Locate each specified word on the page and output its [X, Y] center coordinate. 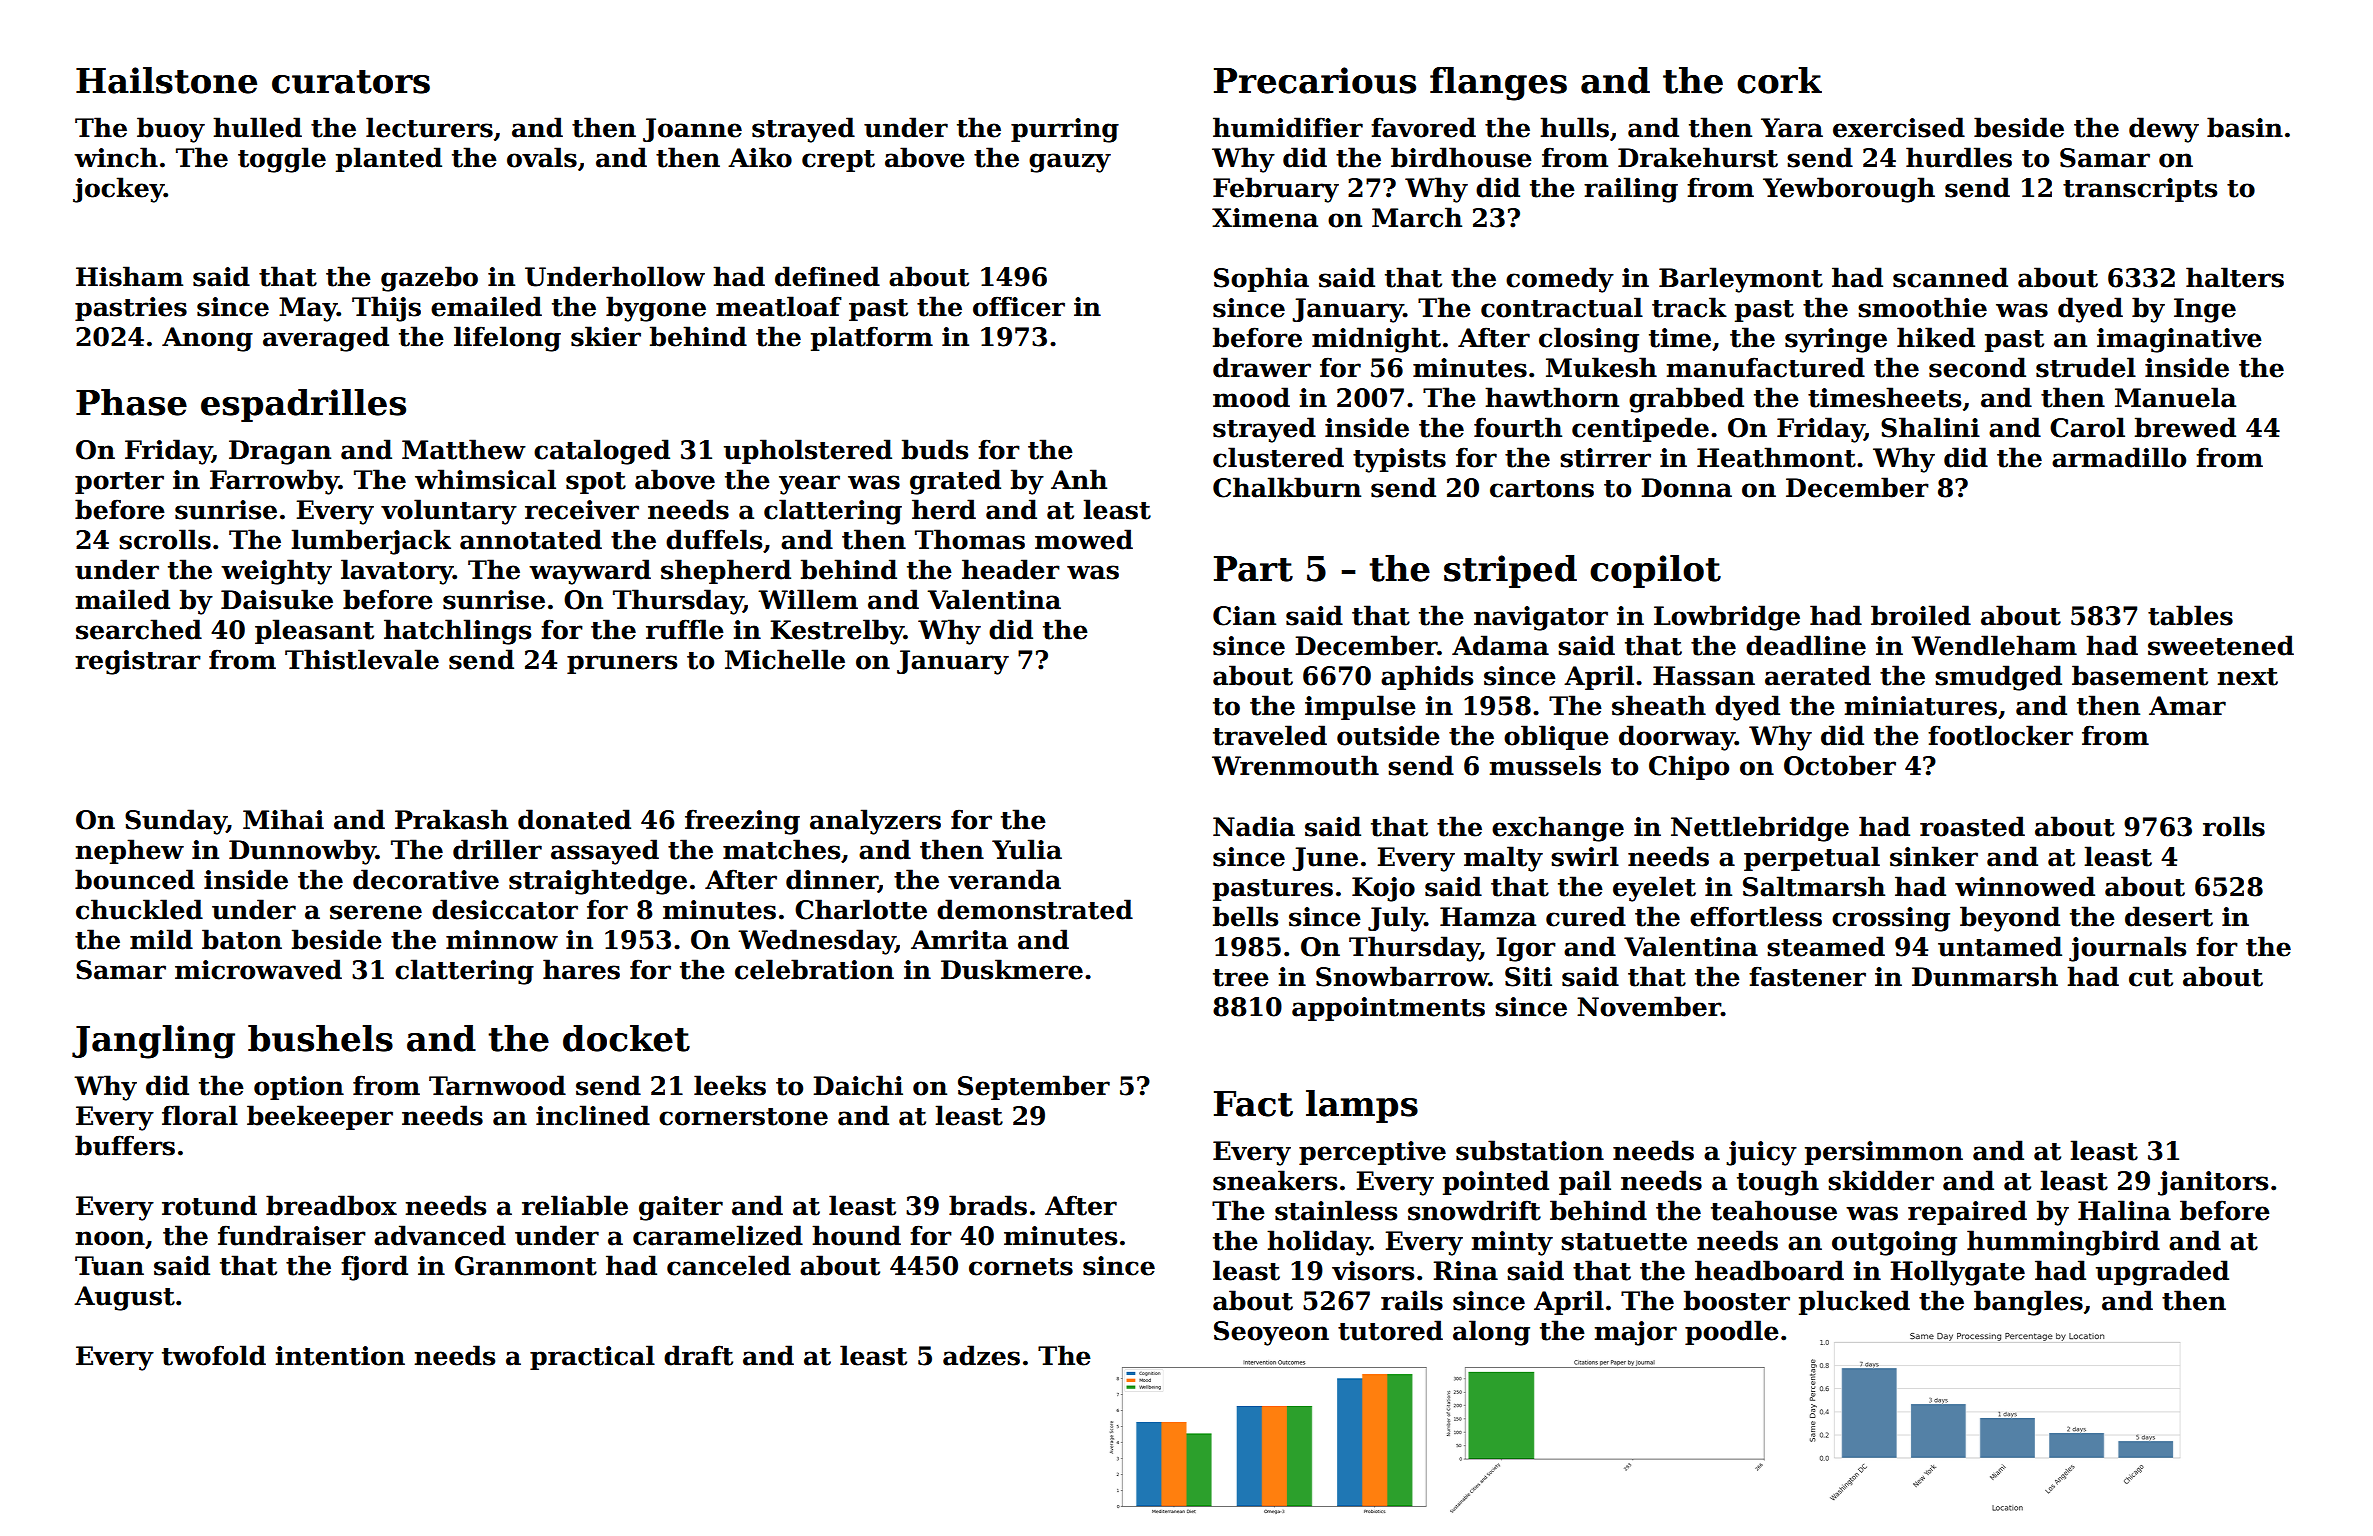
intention [340, 1356]
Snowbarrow [1402, 976]
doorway [1677, 738]
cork [1779, 80]
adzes [981, 1355]
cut [2151, 978]
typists [1399, 460]
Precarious [1315, 80]
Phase [131, 402]
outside [1388, 735]
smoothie [1922, 307]
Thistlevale [362, 659]
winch [116, 157]
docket [626, 1038]
